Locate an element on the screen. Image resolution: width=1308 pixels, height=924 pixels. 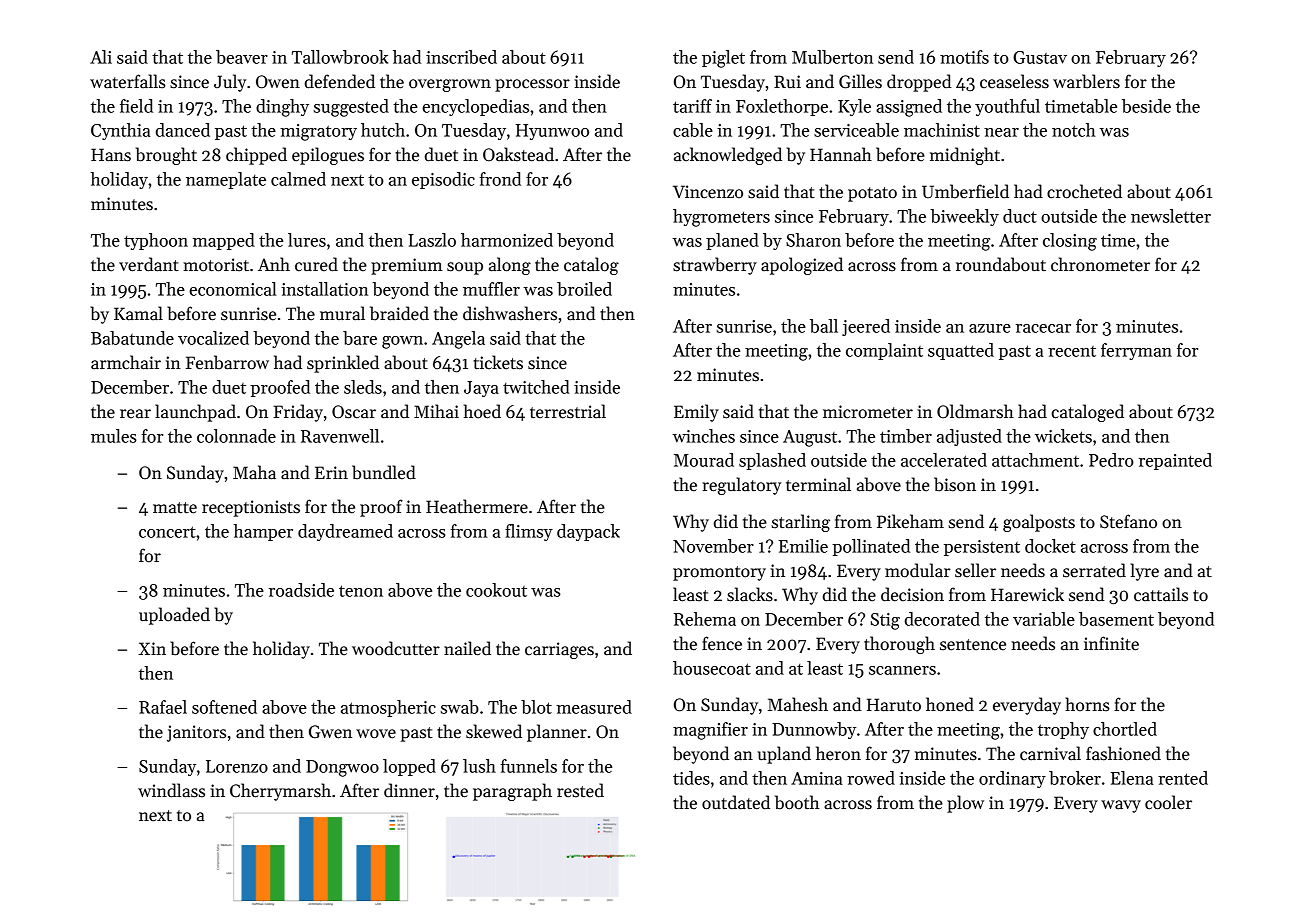
Cherrymarsh is located at coordinates (280, 792).
